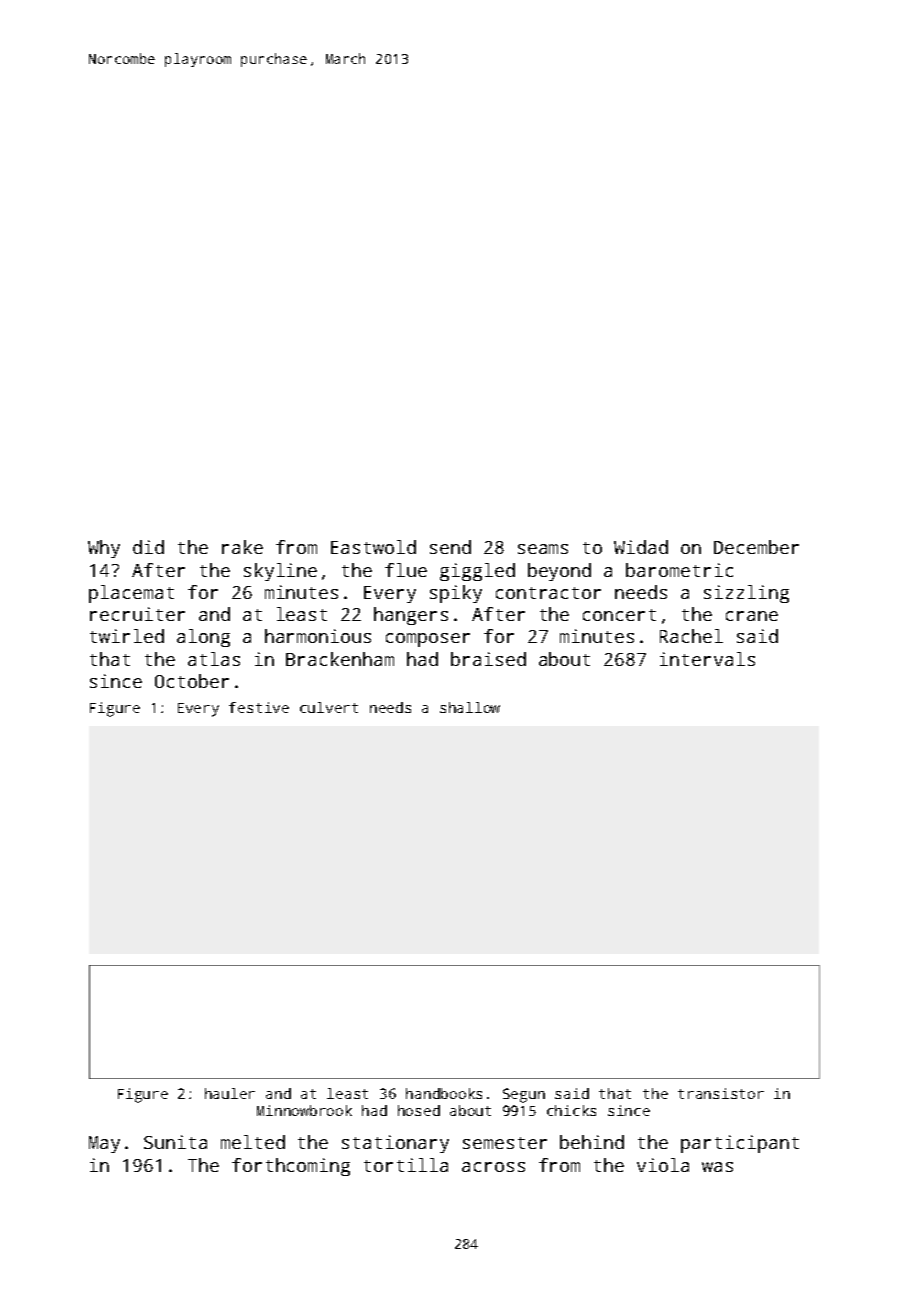 This screenshot has height=1316, width=908. Describe the element at coordinates (329, 707) in the screenshot. I see `culvert` at that location.
